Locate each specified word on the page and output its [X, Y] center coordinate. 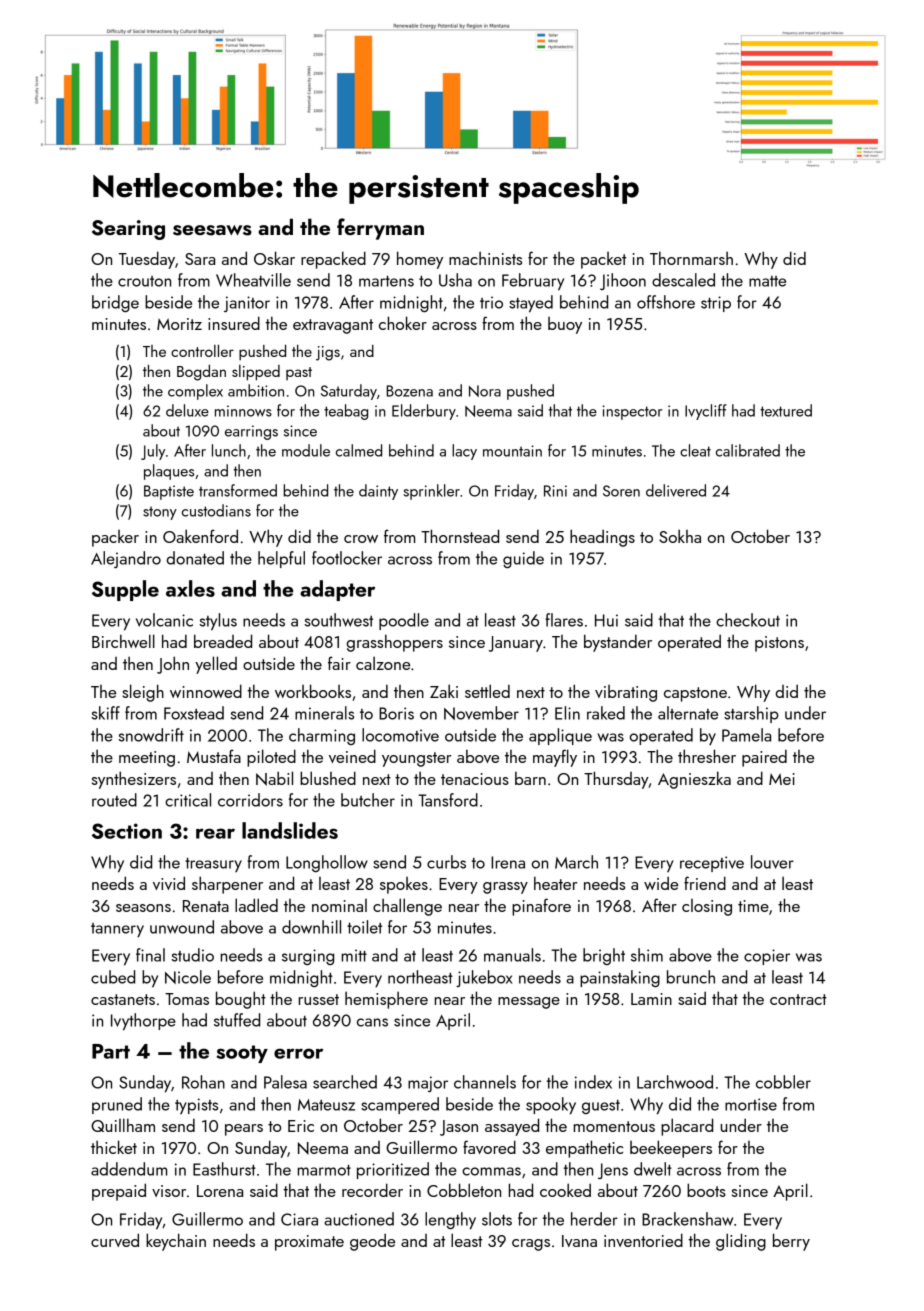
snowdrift [151, 735]
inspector [632, 412]
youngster [416, 759]
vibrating [626, 693]
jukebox [484, 978]
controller [202, 350]
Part [111, 1051]
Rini [555, 491]
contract [798, 999]
